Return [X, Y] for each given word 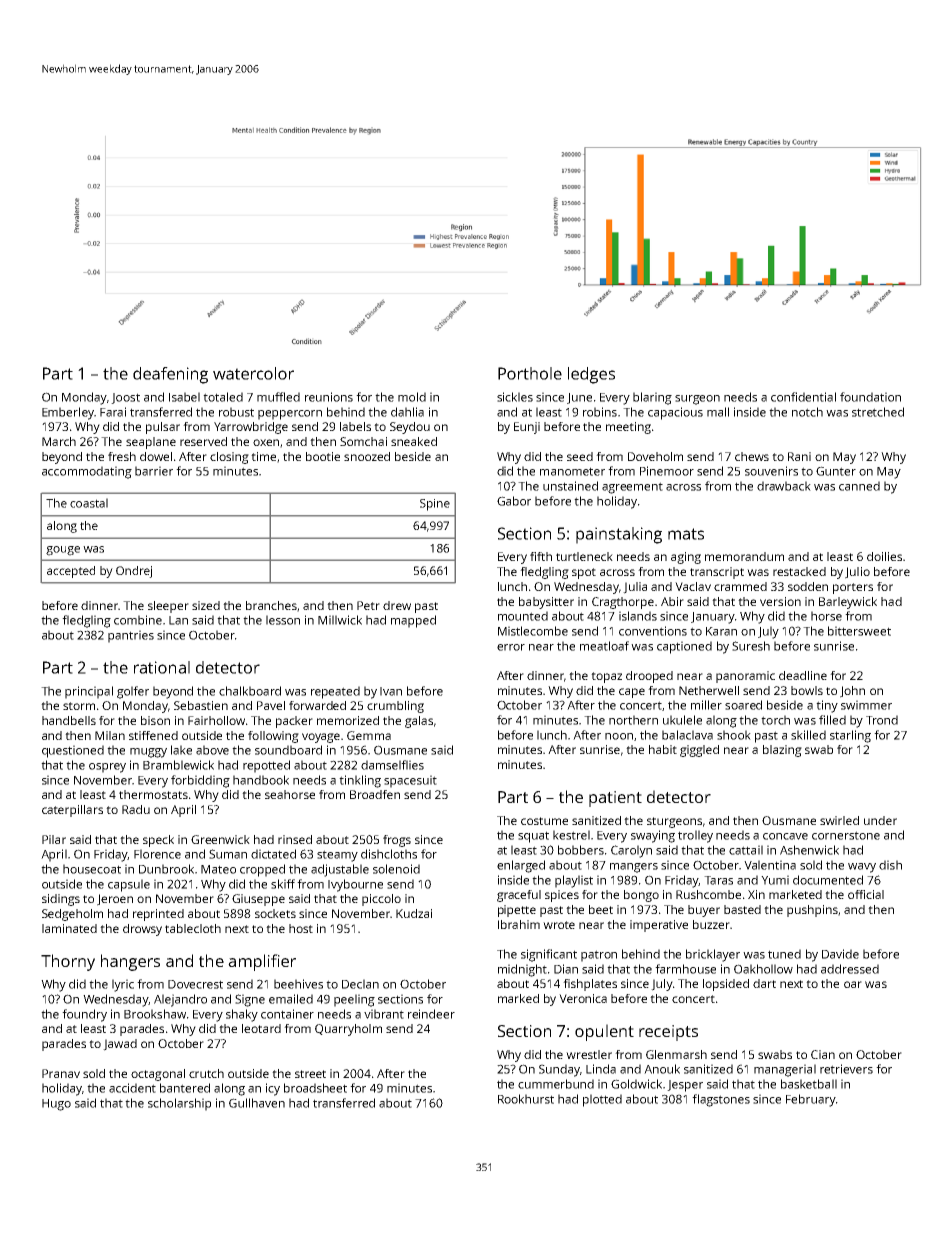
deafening [170, 375]
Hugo [56, 1105]
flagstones [721, 1100]
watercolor [253, 373]
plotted [602, 1100]
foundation [870, 397]
